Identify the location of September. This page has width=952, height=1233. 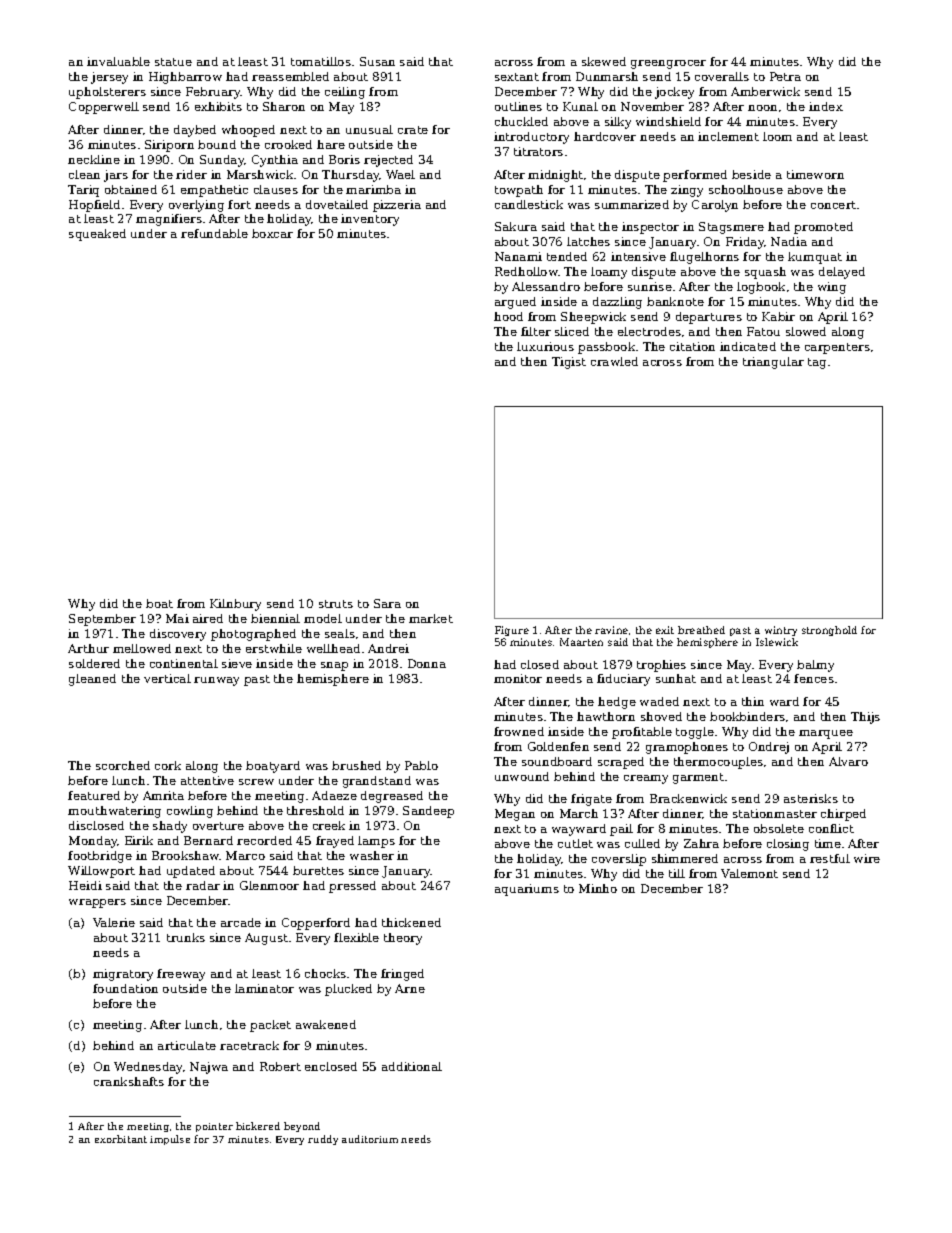
(102, 620).
